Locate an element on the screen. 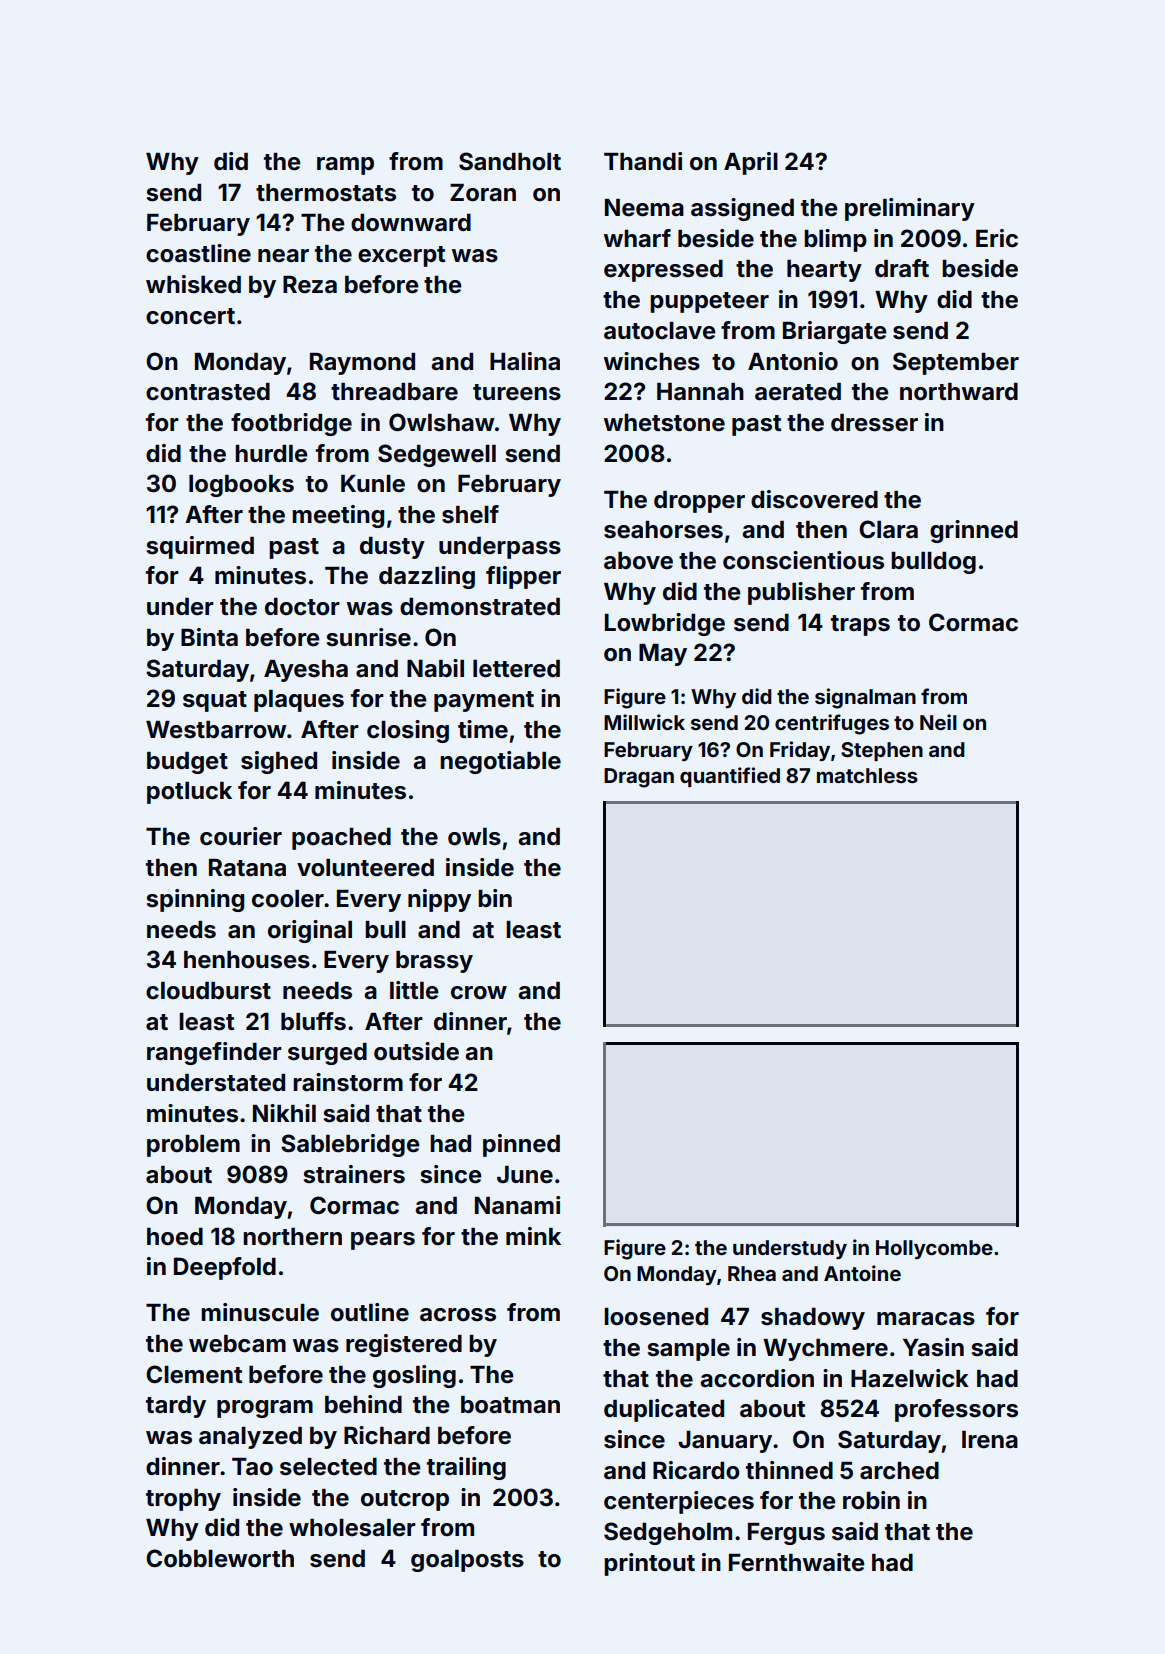 The height and width of the screenshot is (1654, 1165). Cobbleworth is located at coordinates (220, 1558).
